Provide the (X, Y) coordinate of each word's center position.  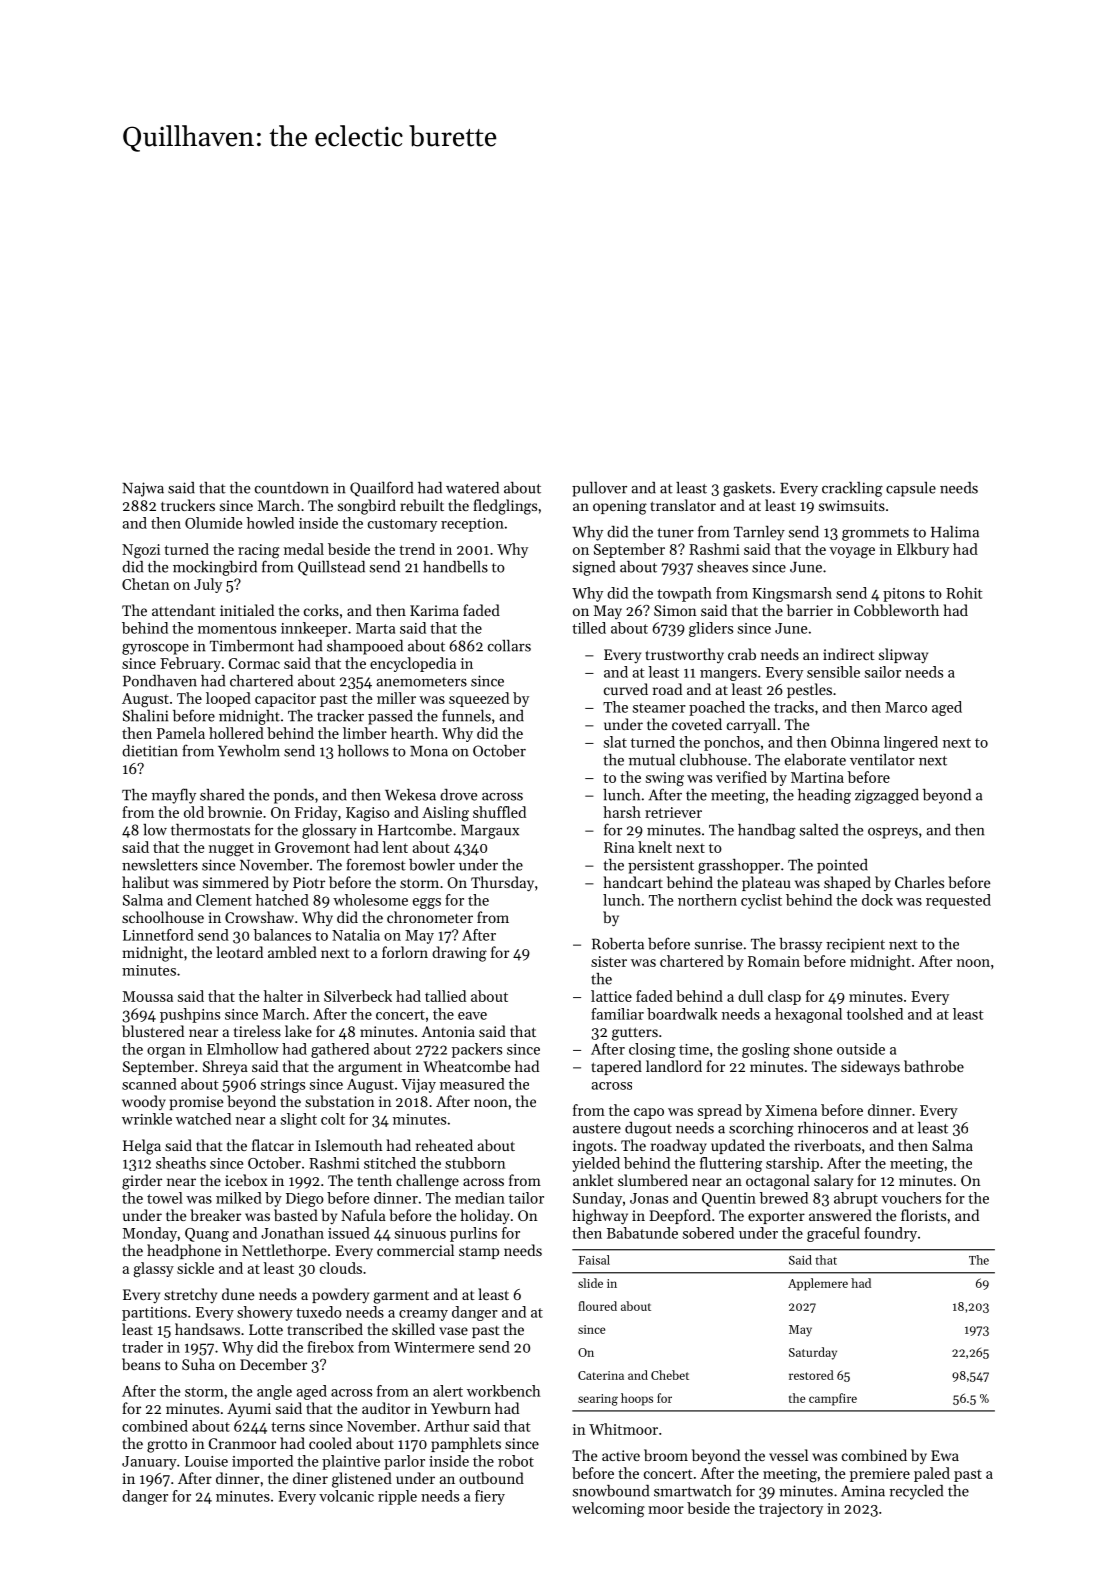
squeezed (479, 699)
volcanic (346, 1496)
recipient (855, 945)
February (190, 664)
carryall (751, 725)
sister (609, 961)
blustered (153, 1031)
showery (265, 1313)
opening (620, 507)
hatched (282, 900)
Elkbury (923, 550)
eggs (427, 903)
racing (259, 551)
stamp (479, 1252)
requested (958, 901)
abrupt (856, 1199)
